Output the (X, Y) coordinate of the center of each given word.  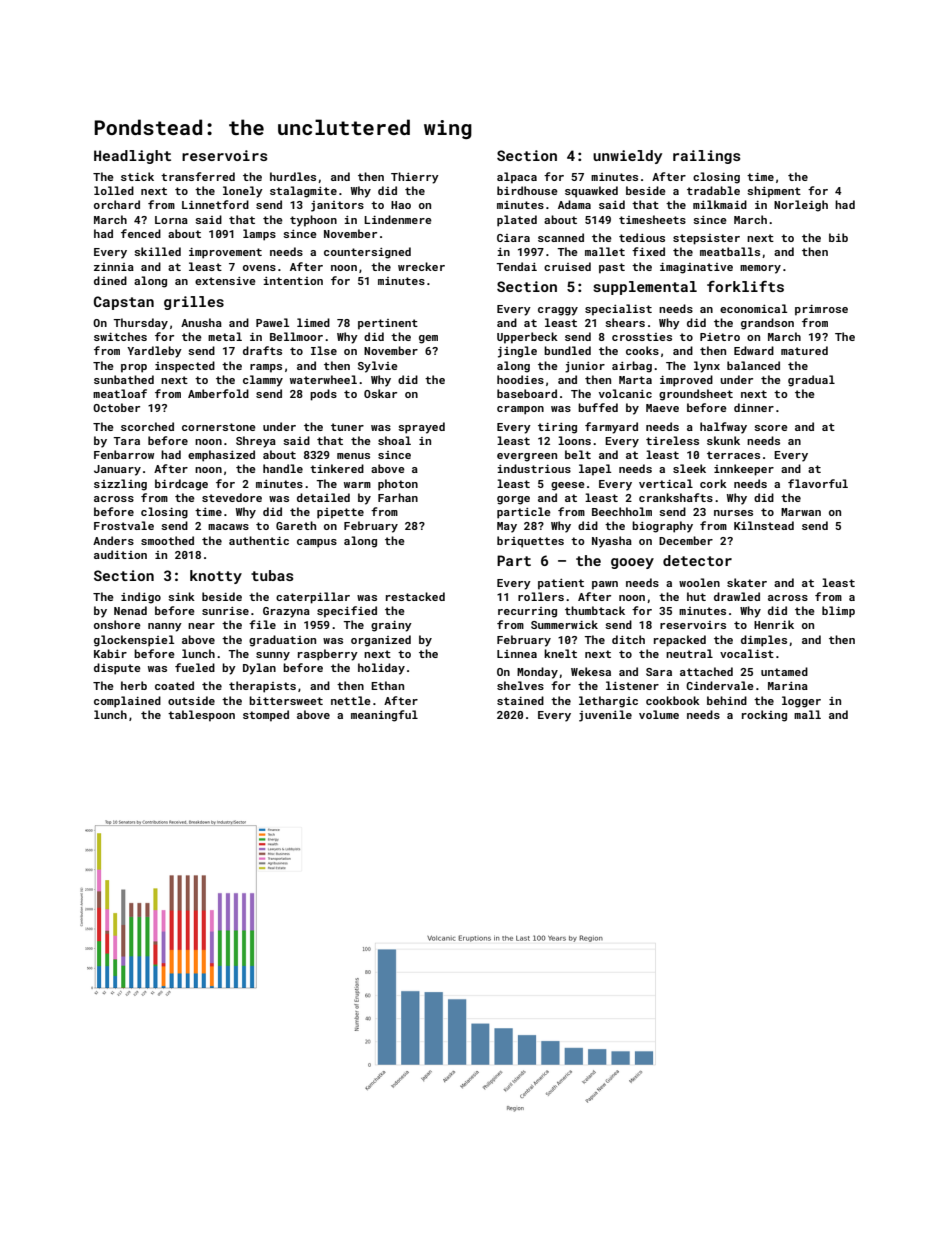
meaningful (384, 716)
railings (707, 157)
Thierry (415, 178)
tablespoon (201, 716)
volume (659, 714)
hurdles (293, 176)
